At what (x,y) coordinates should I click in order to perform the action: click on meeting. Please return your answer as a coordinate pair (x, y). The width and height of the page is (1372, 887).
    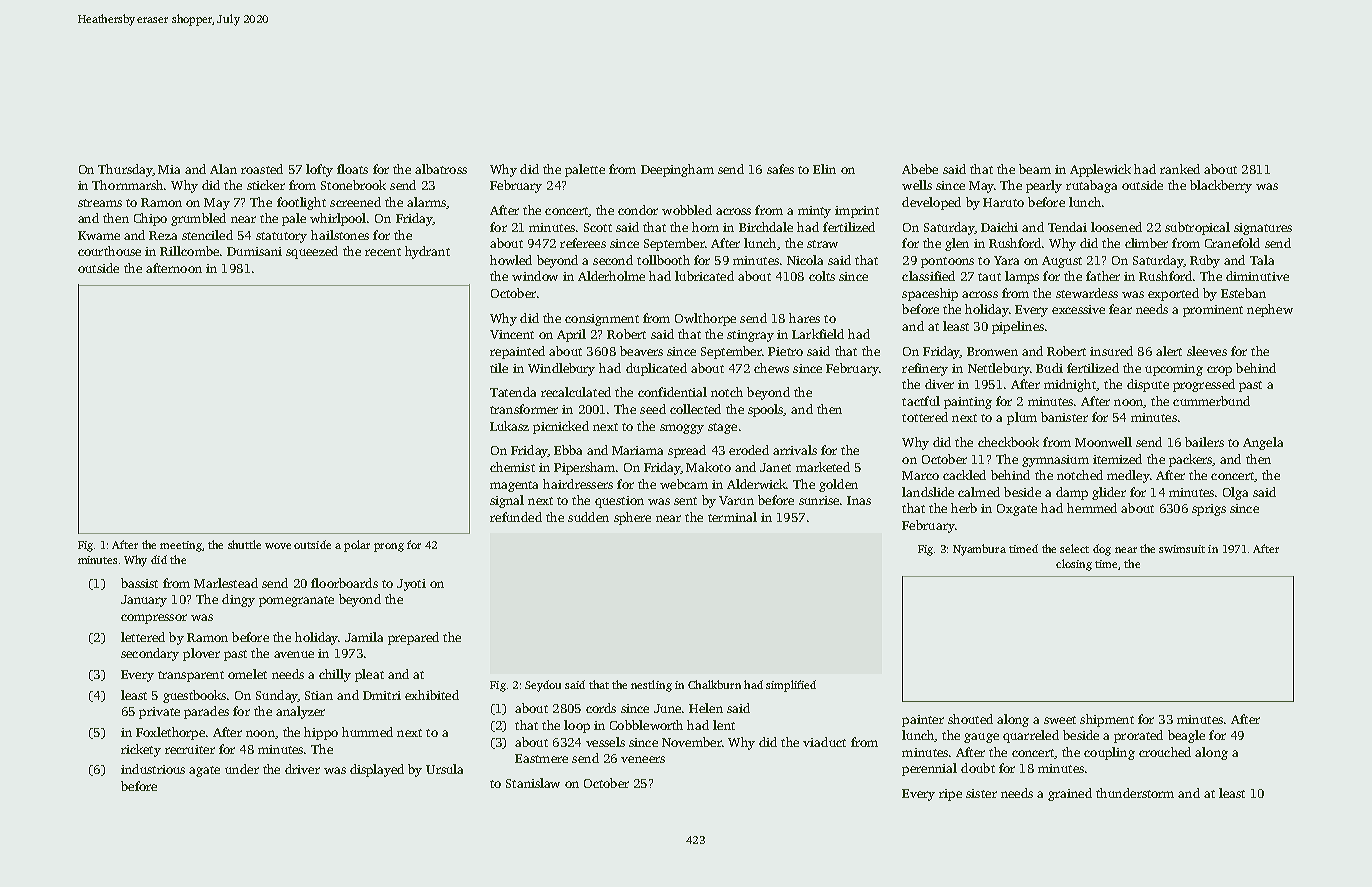
    Looking at the image, I should click on (181, 546).
